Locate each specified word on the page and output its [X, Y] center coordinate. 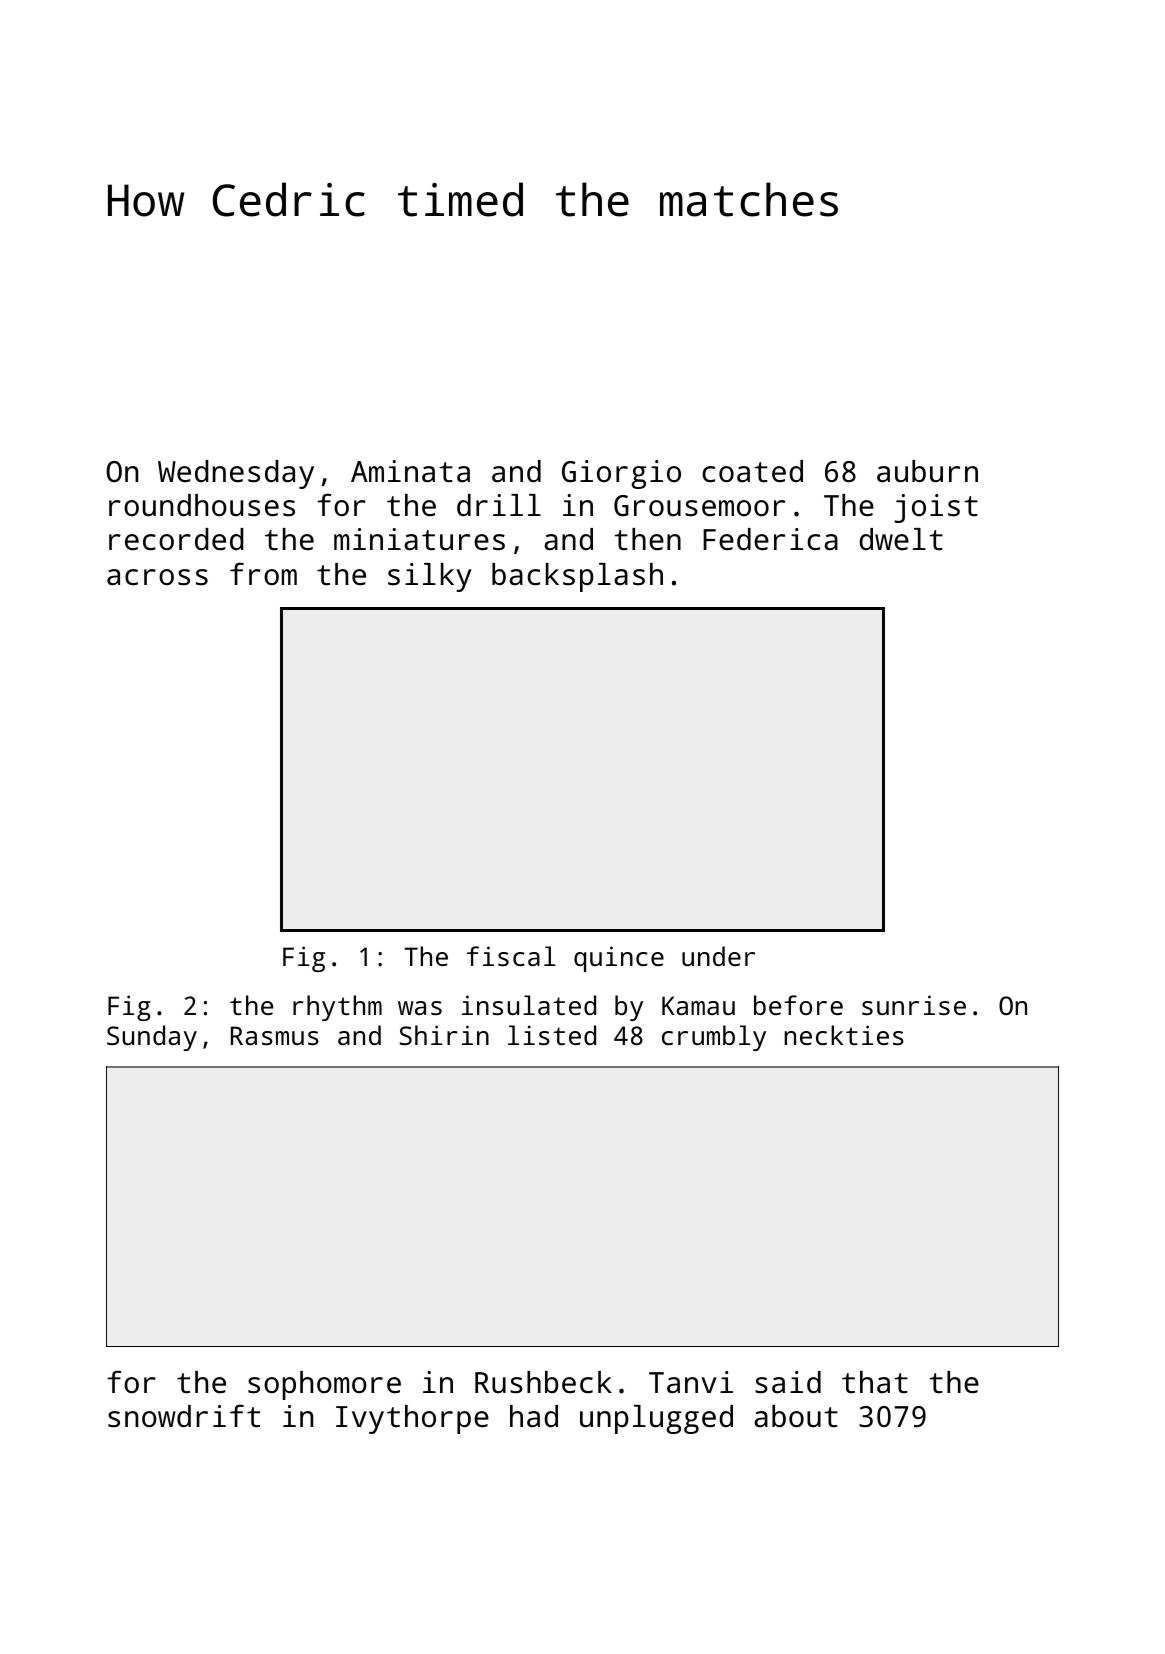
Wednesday [236, 474]
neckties [844, 1035]
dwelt [901, 539]
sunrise [914, 1005]
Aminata [410, 471]
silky [430, 577]
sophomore [324, 1385]
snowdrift [184, 1416]
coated [752, 471]
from [263, 574]
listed [552, 1035]
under [718, 956]
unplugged [656, 1419]
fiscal [511, 956]
